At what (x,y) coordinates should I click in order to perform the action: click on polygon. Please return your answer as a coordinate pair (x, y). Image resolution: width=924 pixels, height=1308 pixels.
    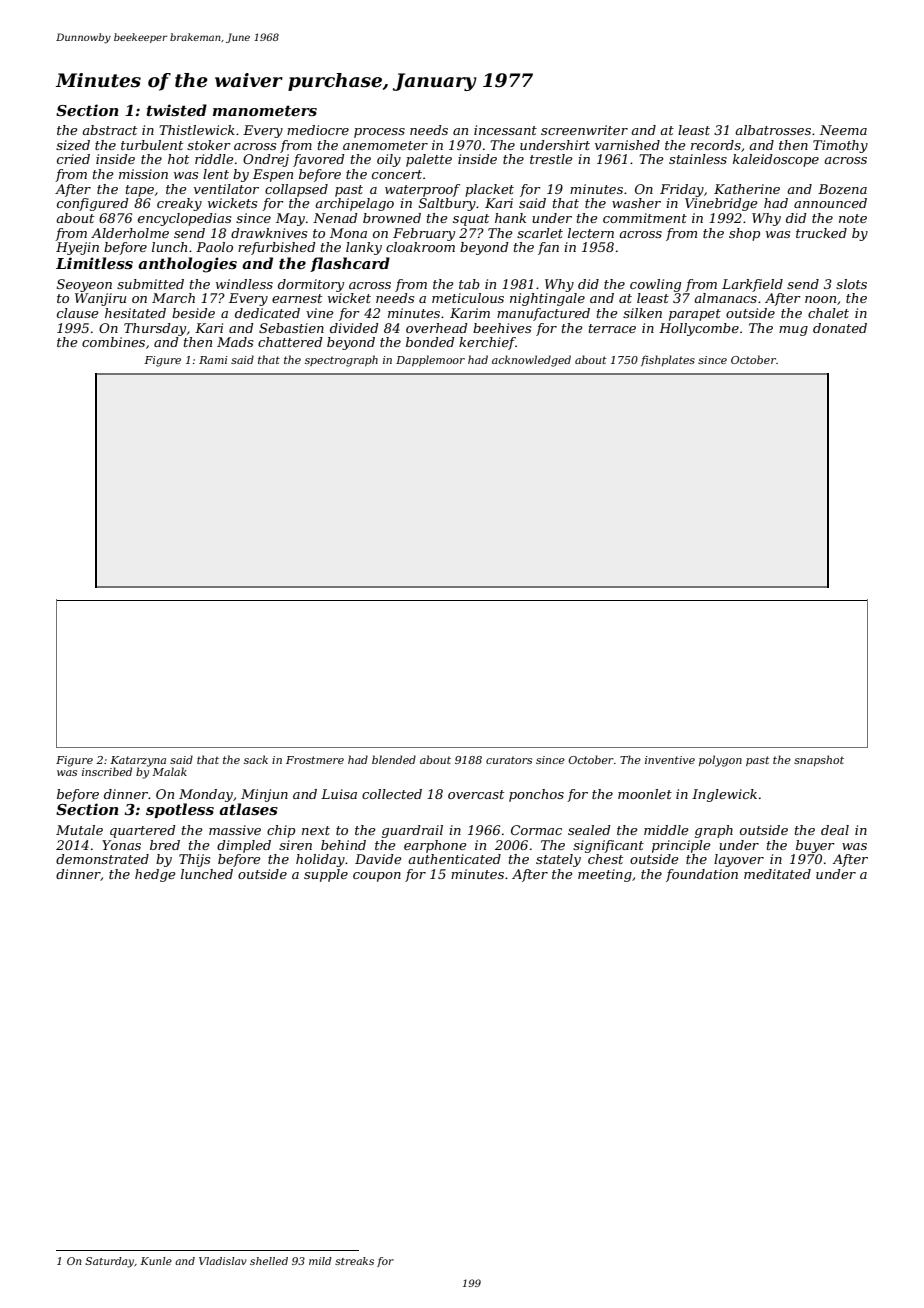
    Looking at the image, I should click on (720, 761).
